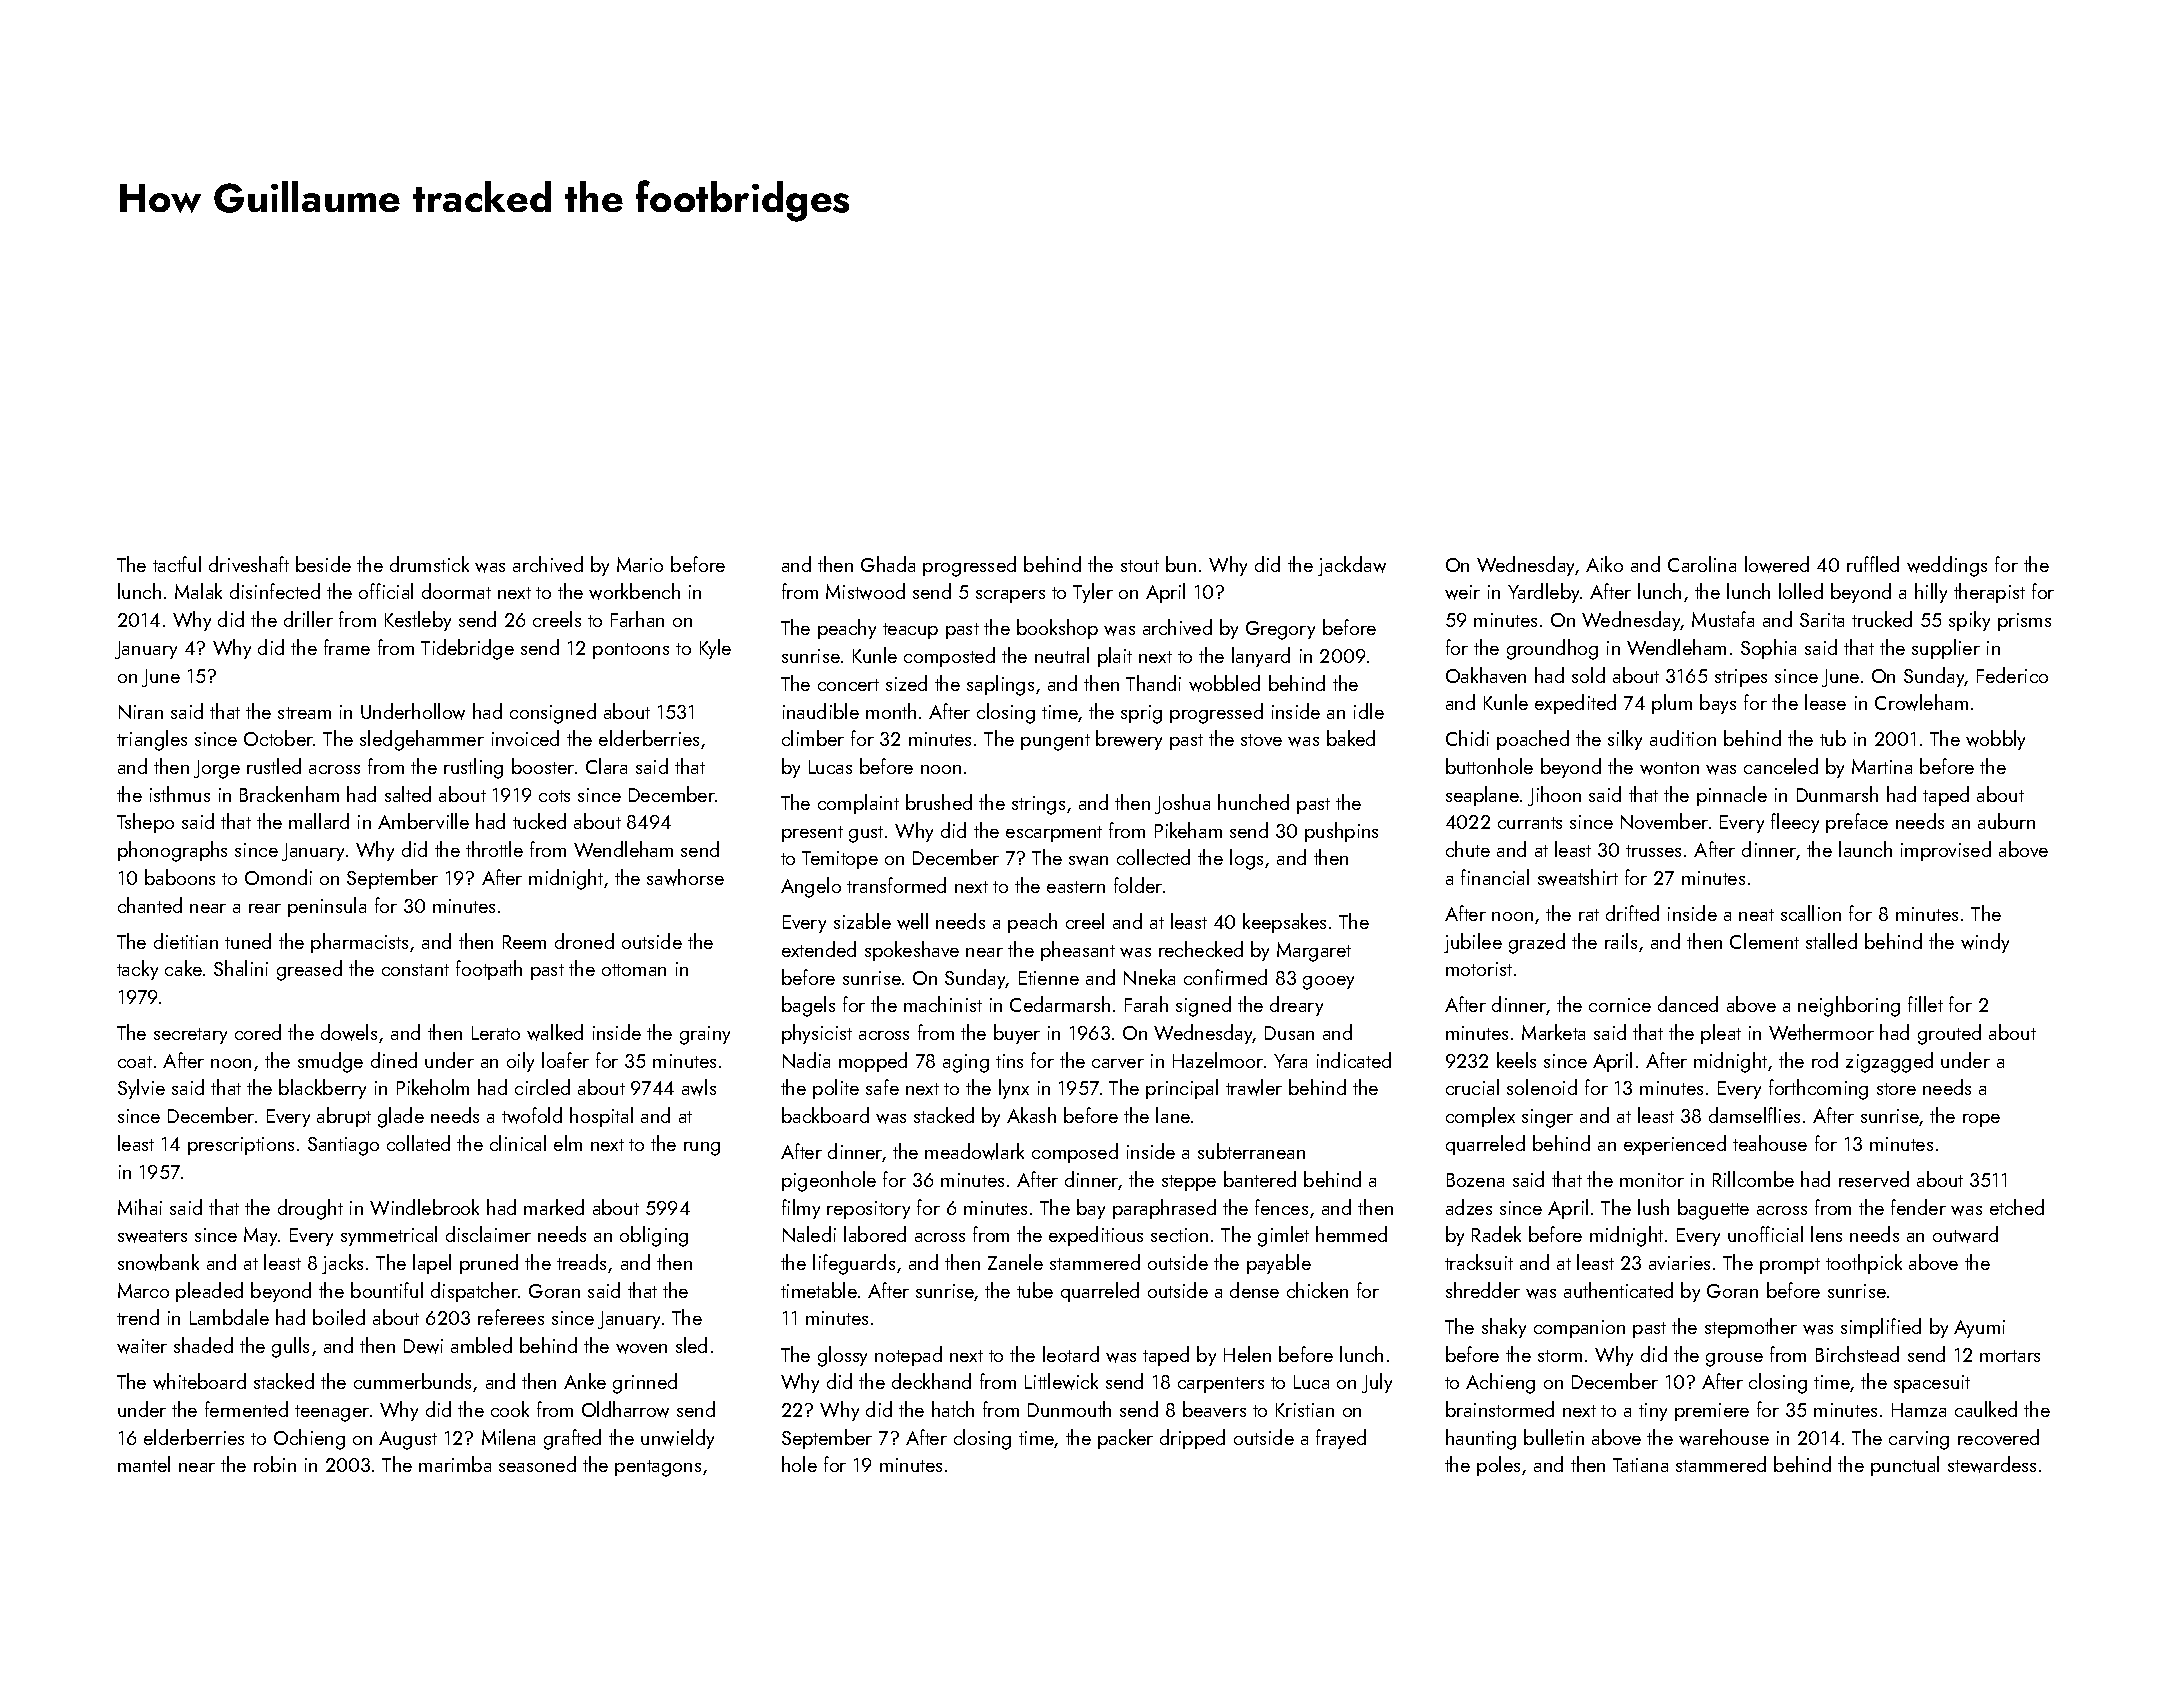  What do you see at coordinates (1905, 1466) in the page?
I see `punctual` at bounding box center [1905, 1466].
